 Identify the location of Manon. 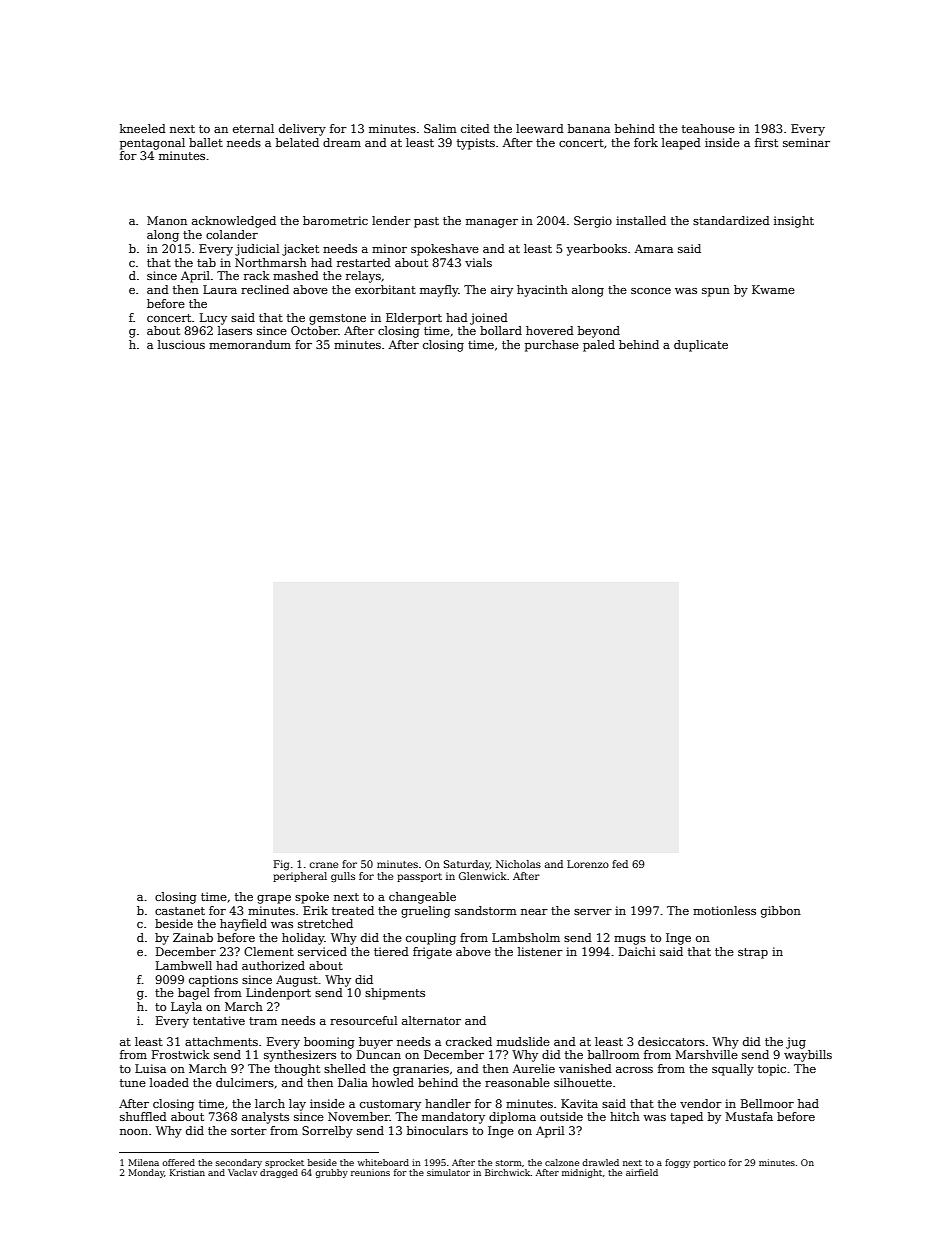
(167, 220).
